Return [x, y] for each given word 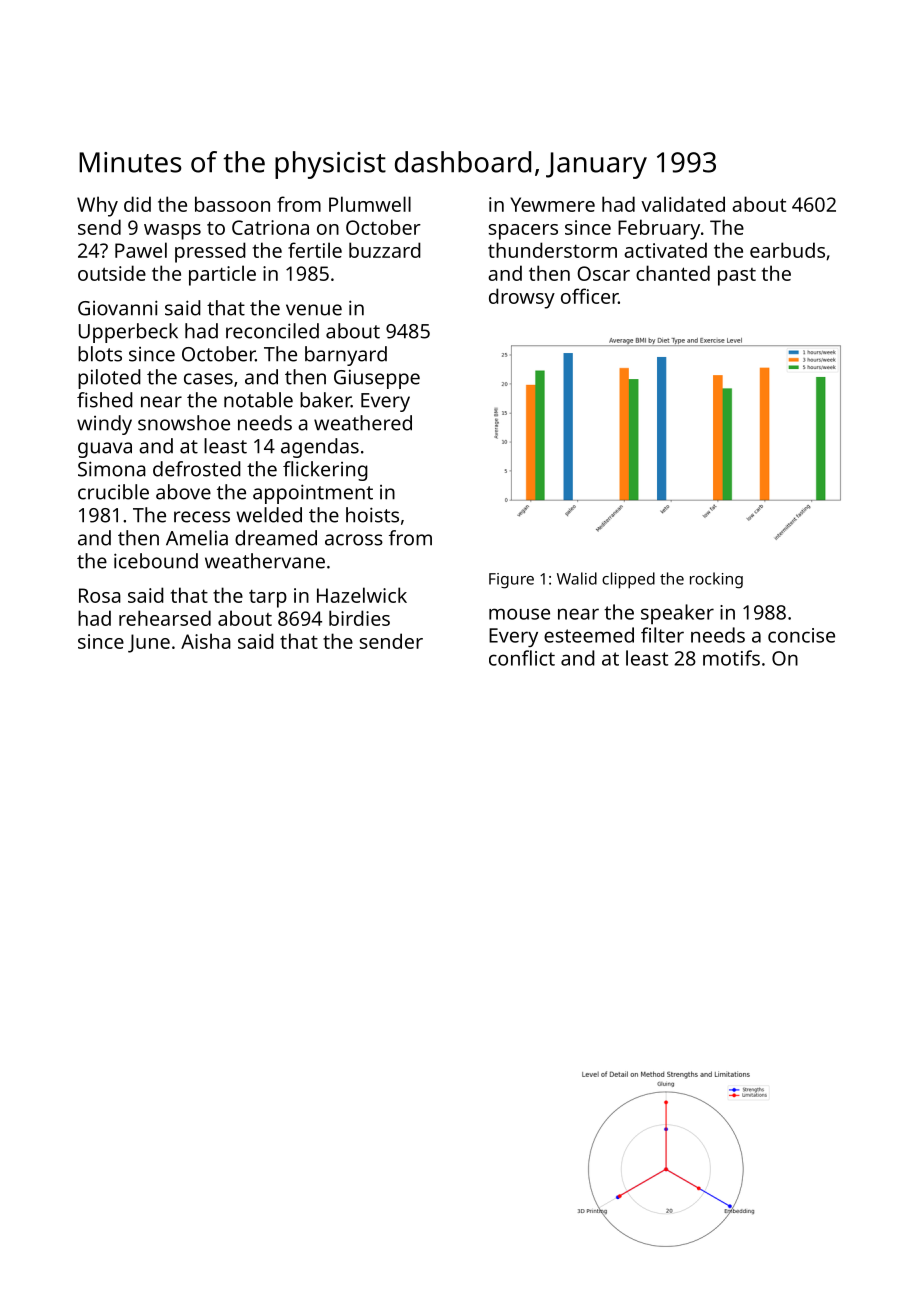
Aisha [206, 641]
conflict [522, 658]
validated [683, 204]
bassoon [232, 204]
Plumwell [370, 204]
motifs [731, 658]
